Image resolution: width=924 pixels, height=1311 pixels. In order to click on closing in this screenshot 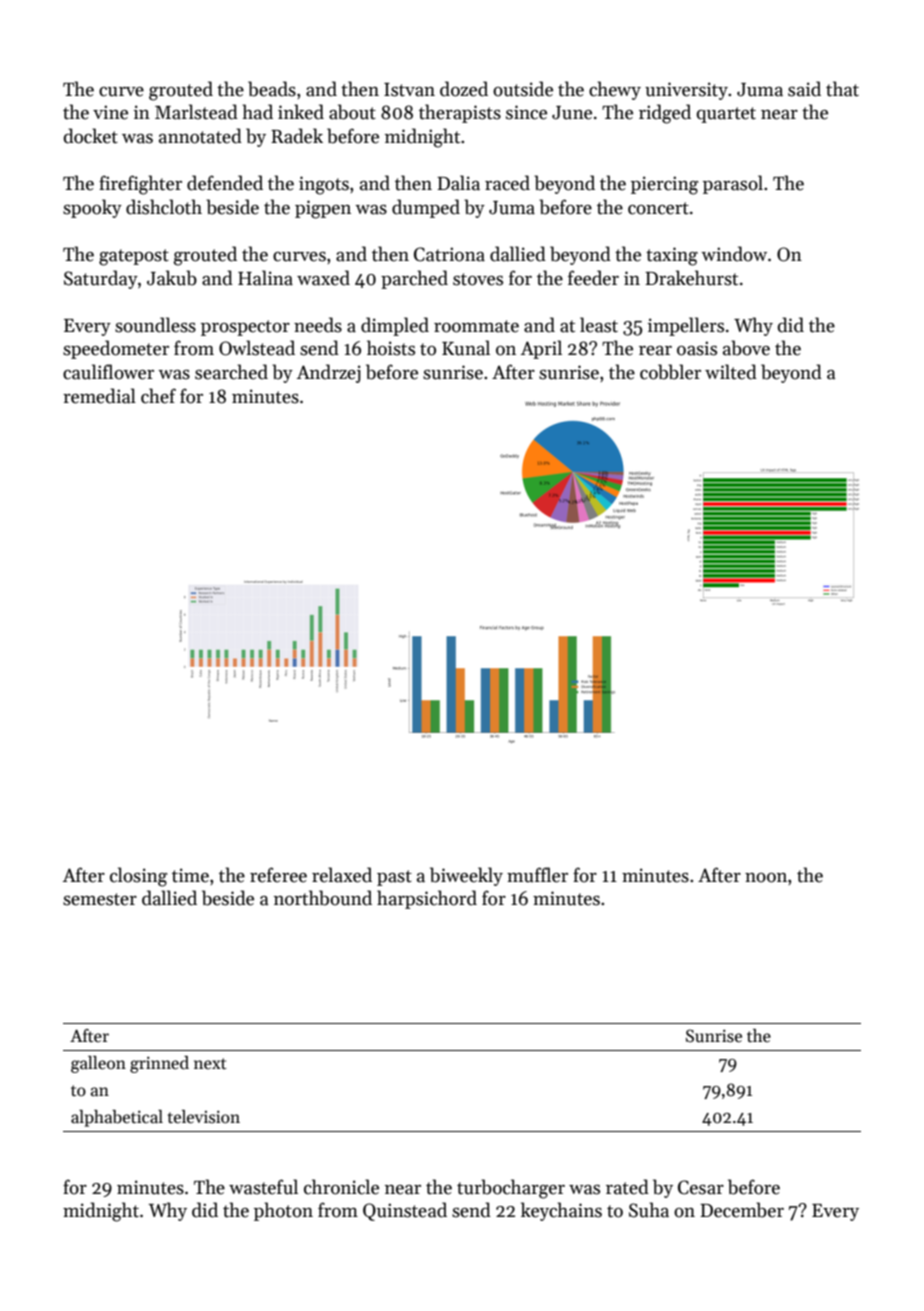, I will do `click(138, 877)`.
